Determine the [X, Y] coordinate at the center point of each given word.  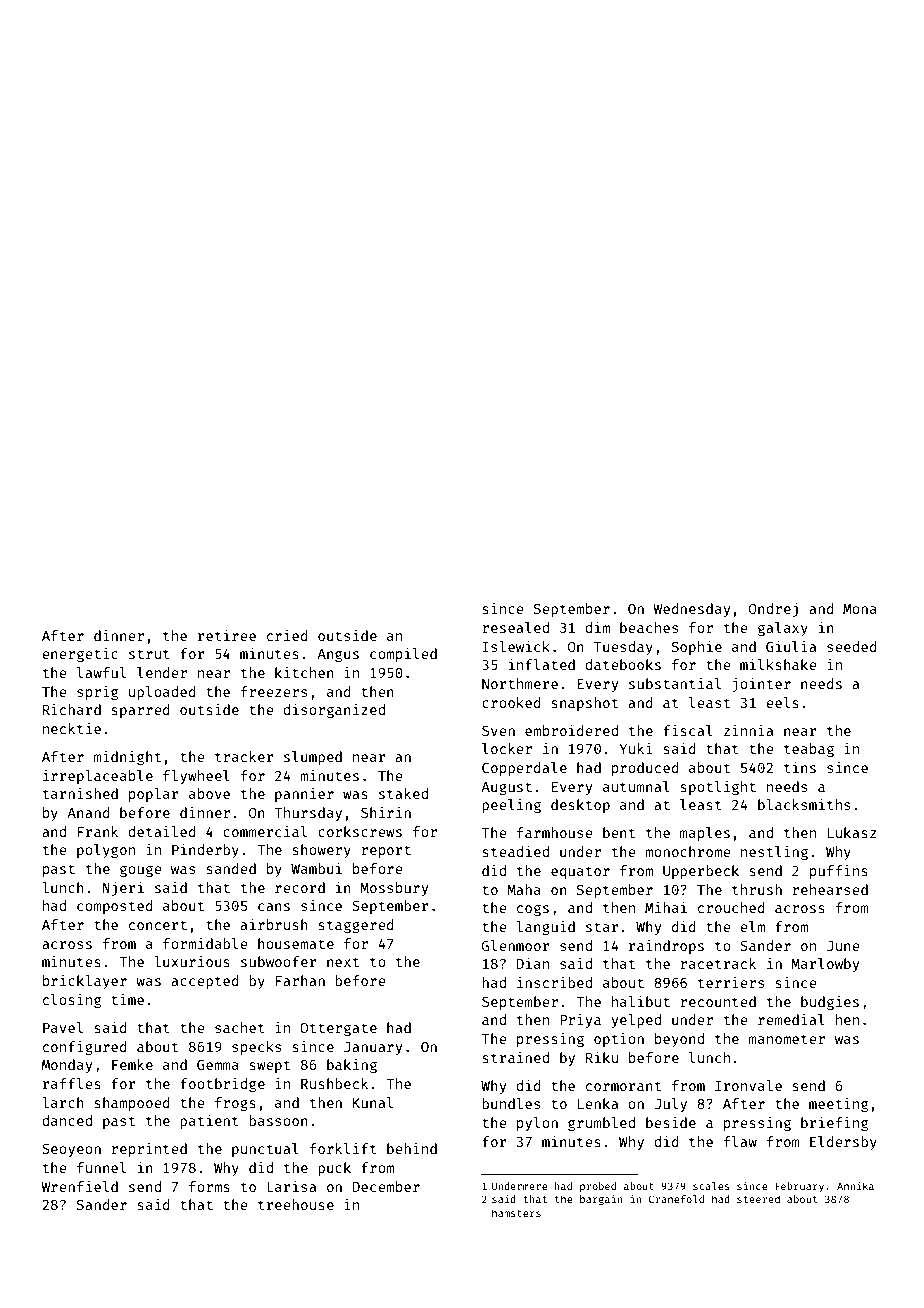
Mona [860, 609]
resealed [515, 627]
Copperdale [524, 769]
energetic [80, 655]
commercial [265, 831]
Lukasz [852, 832]
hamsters [516, 1213]
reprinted [149, 1150]
